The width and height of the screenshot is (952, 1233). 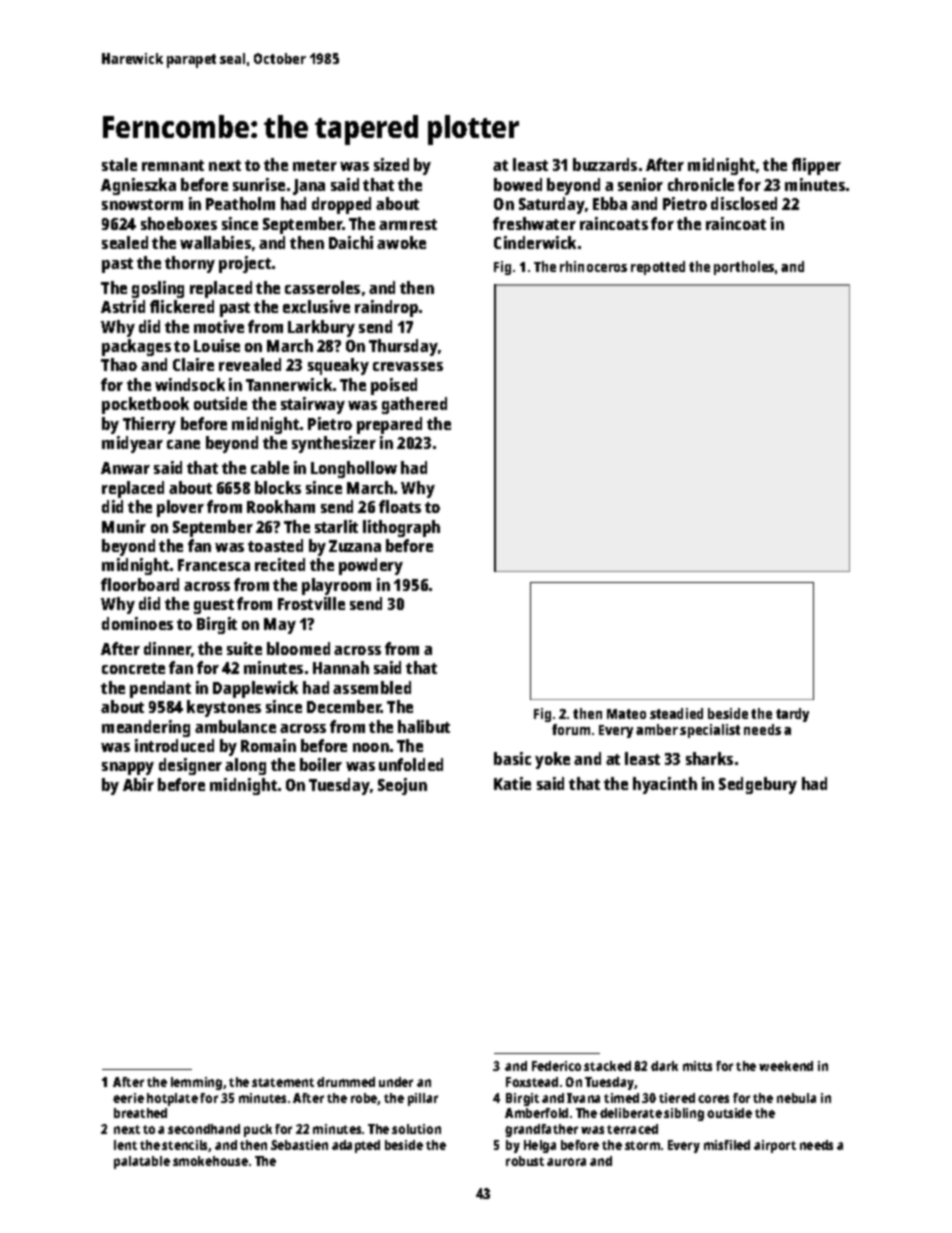 I want to click on statement, so click(x=283, y=1082).
